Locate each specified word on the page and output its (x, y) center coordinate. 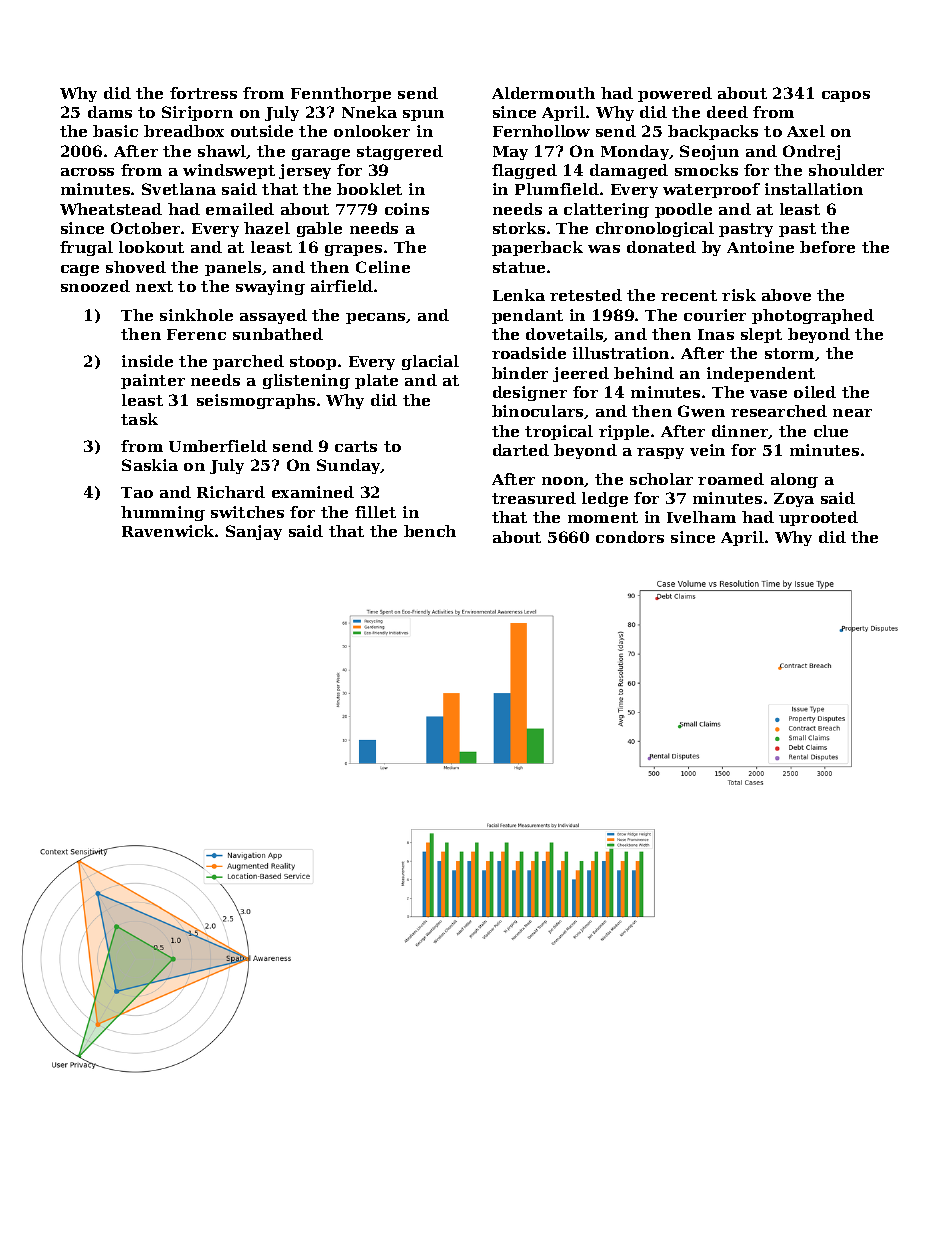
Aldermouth (543, 93)
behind (644, 373)
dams (110, 112)
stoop (313, 363)
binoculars (537, 411)
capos (846, 96)
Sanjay (254, 532)
